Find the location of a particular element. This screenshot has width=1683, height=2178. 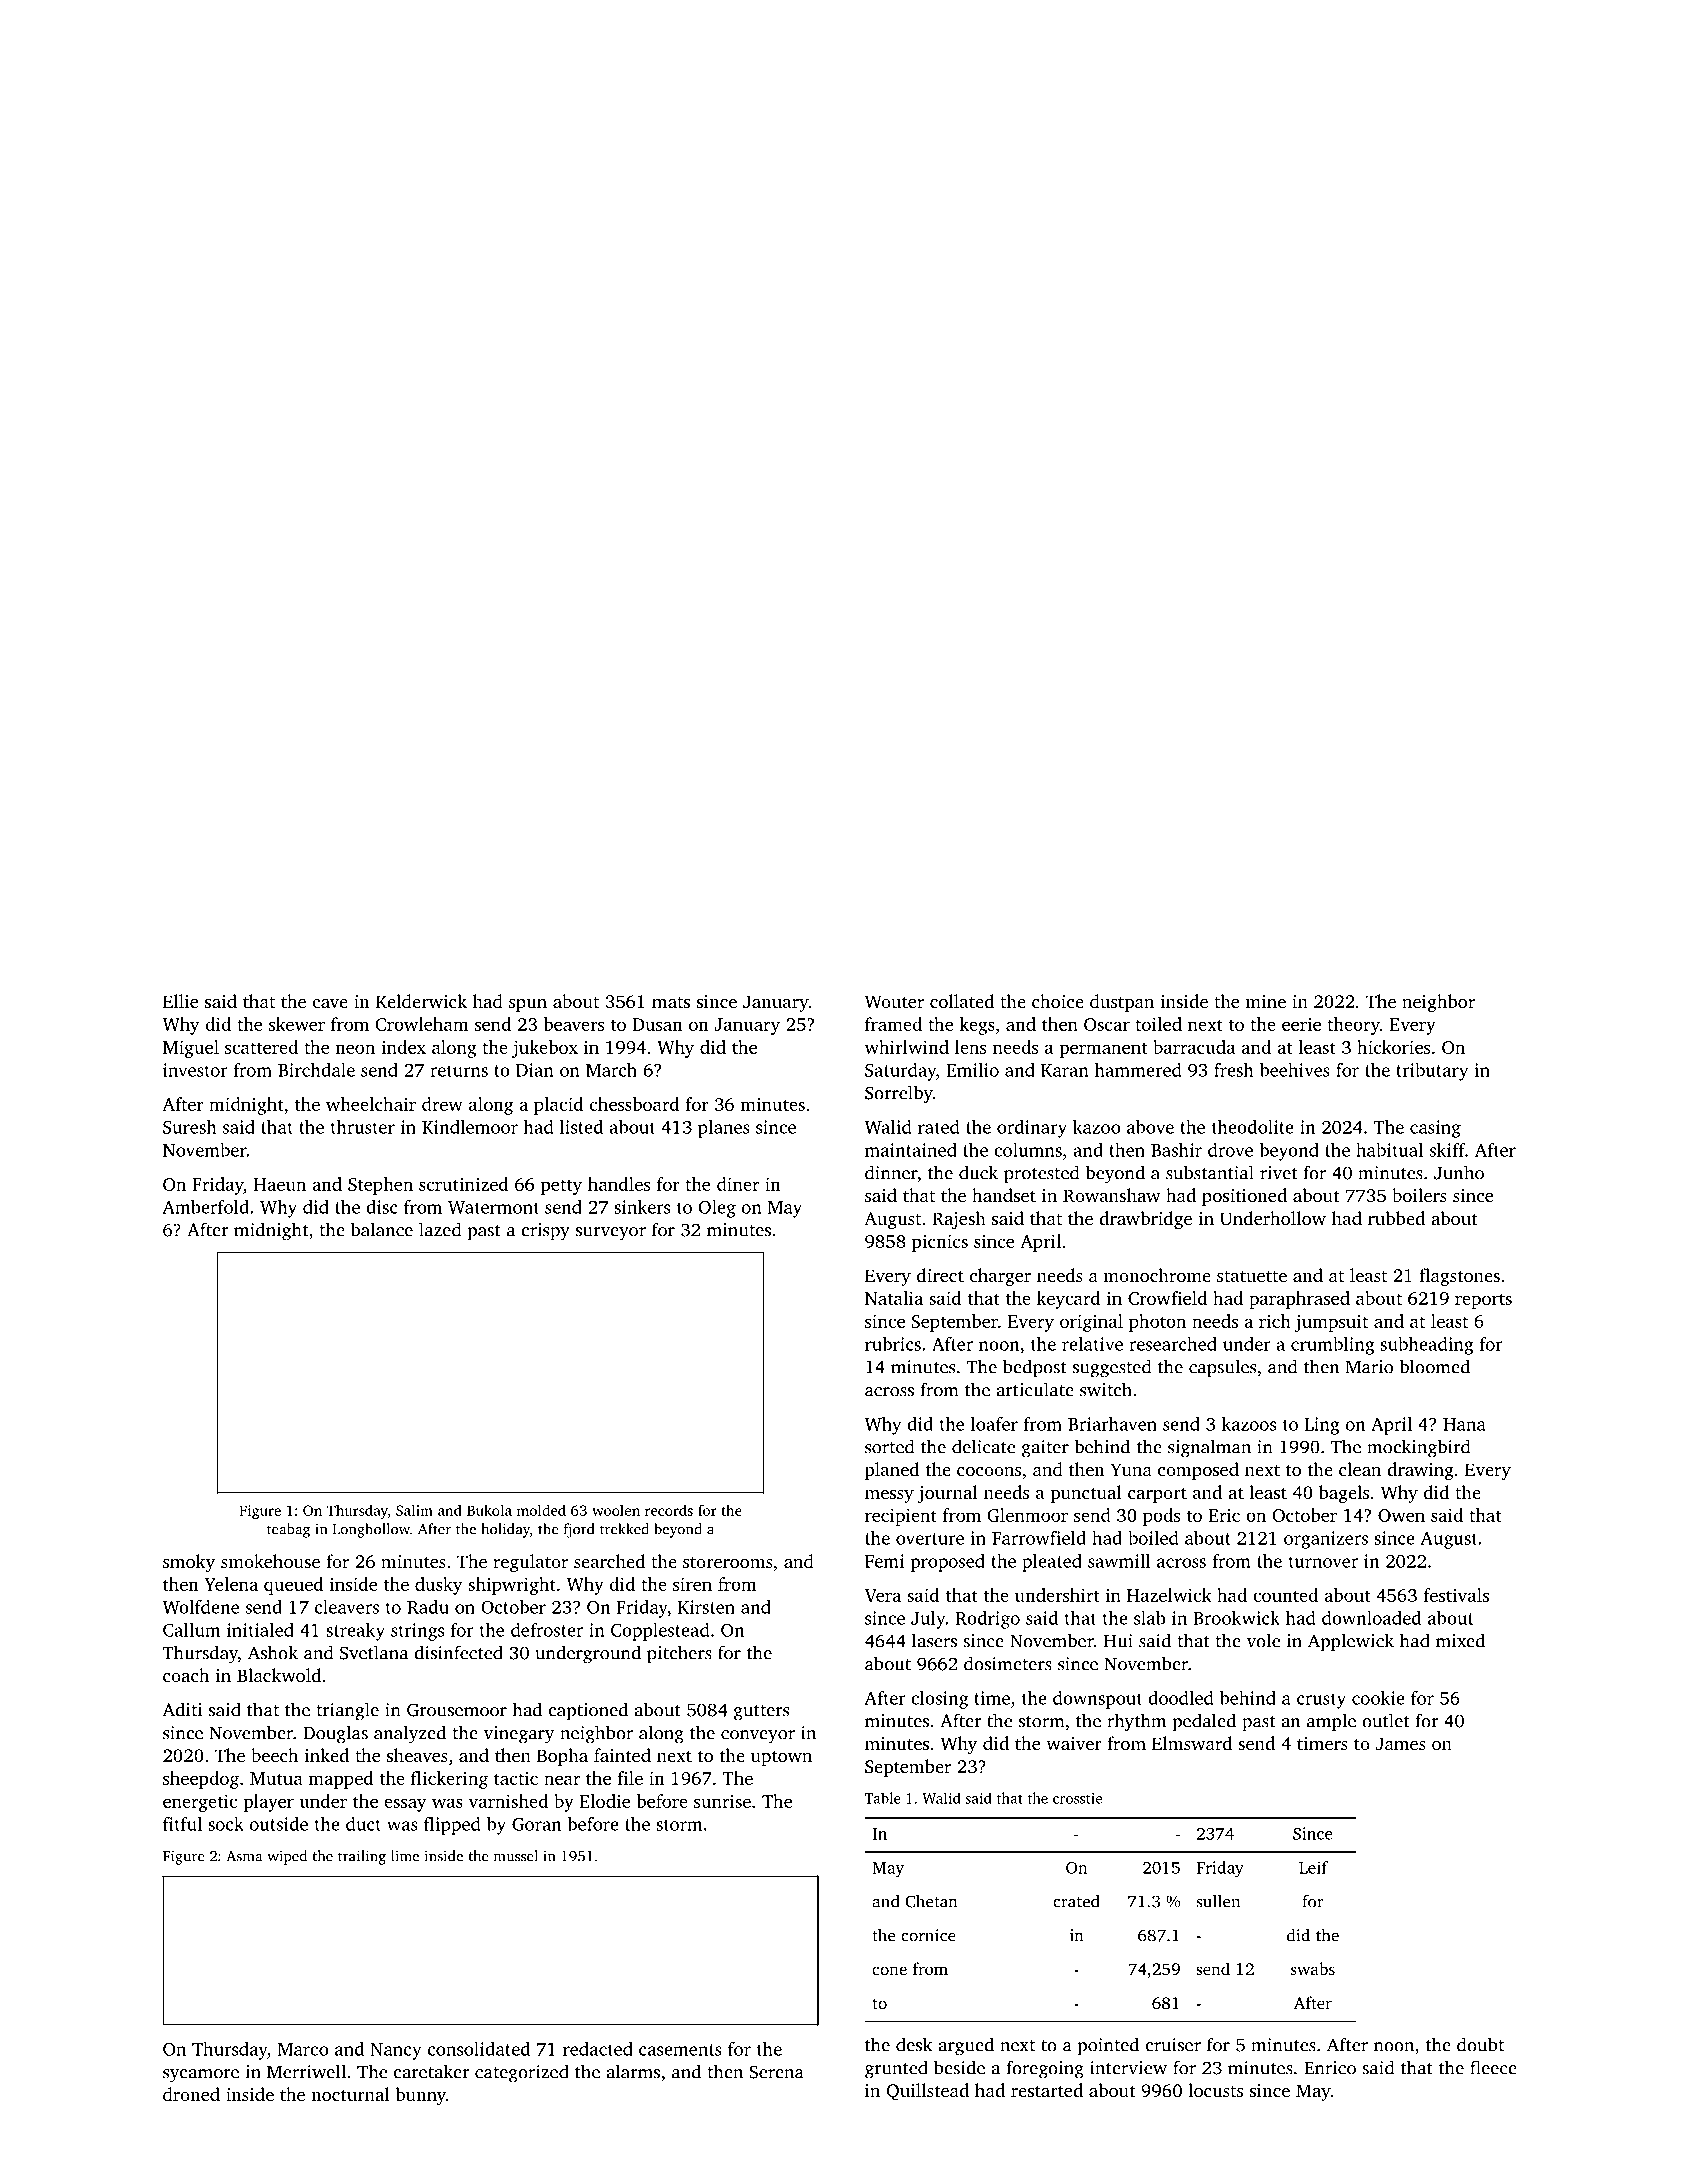

Applewick is located at coordinates (1351, 1642).
